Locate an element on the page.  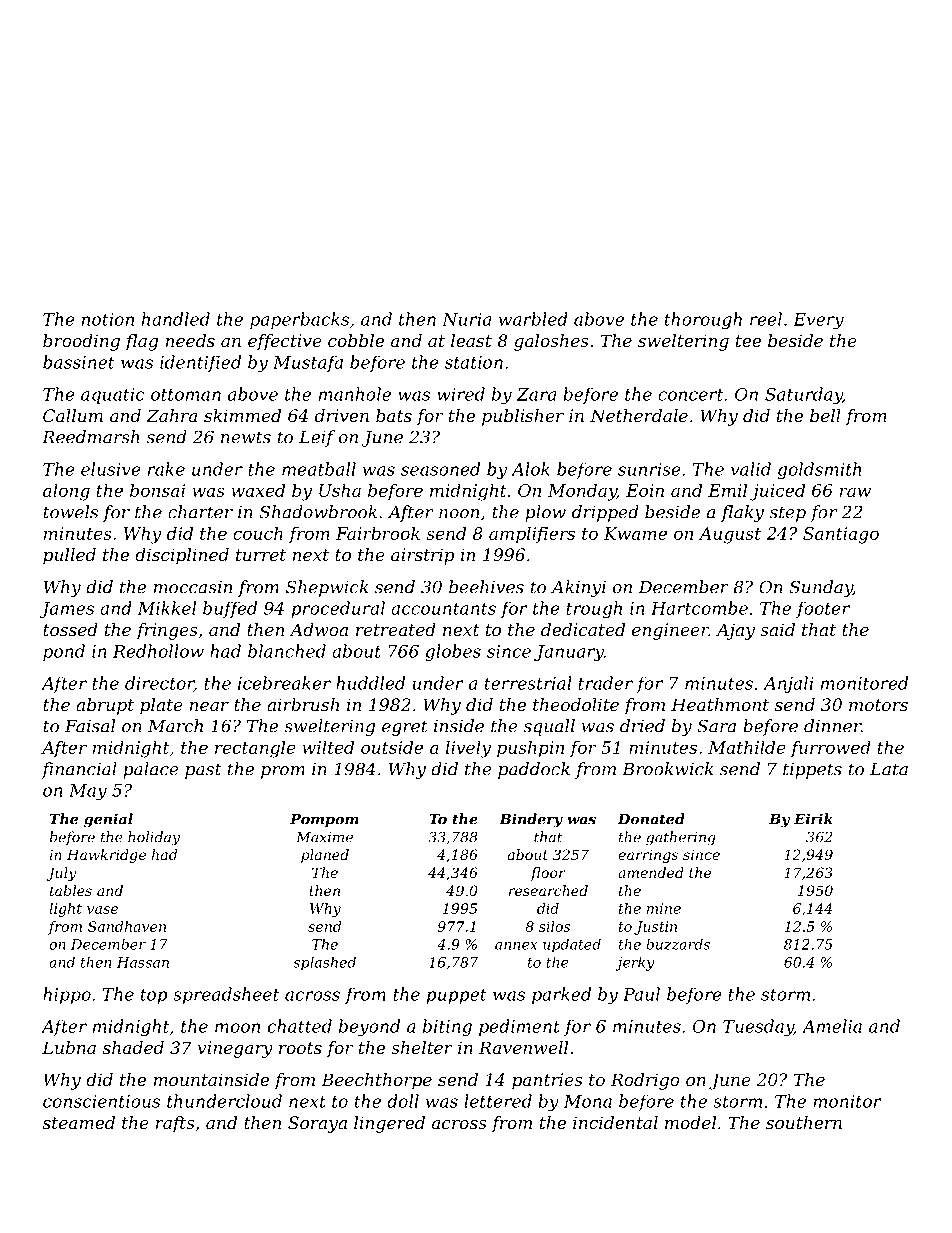
Every is located at coordinates (818, 321).
